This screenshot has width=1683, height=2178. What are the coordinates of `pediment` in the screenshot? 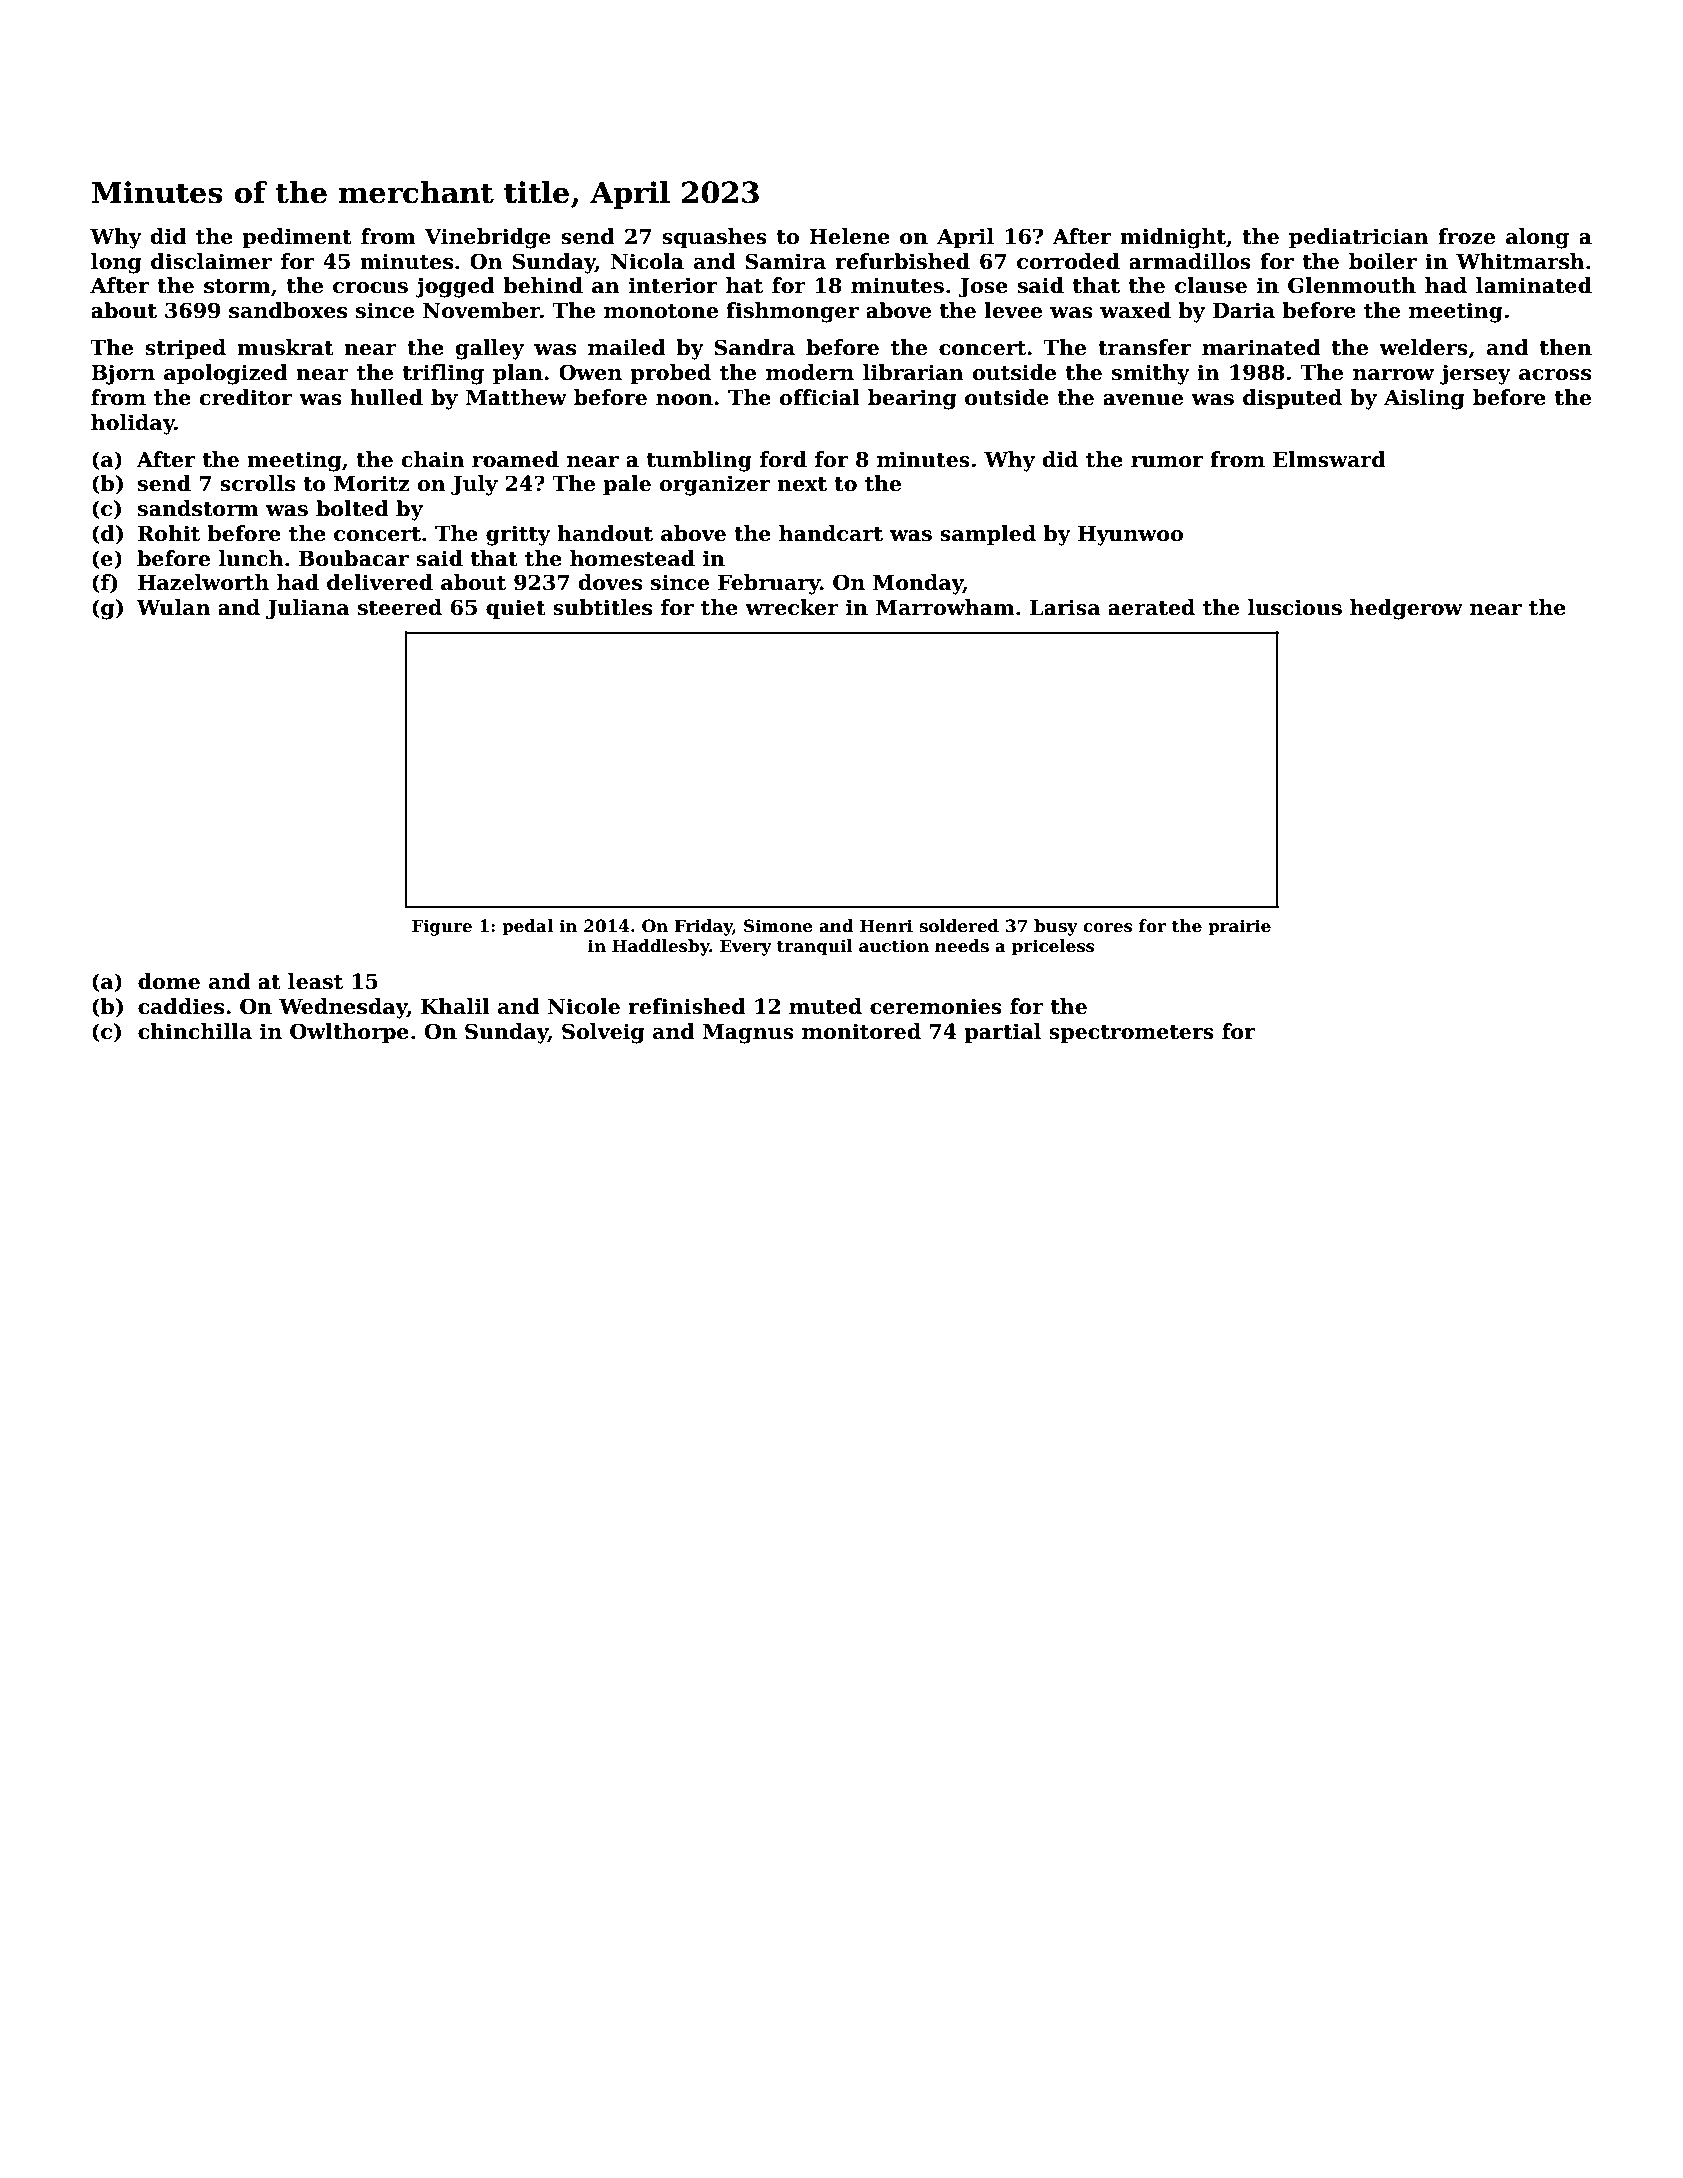 It's located at (297, 238).
